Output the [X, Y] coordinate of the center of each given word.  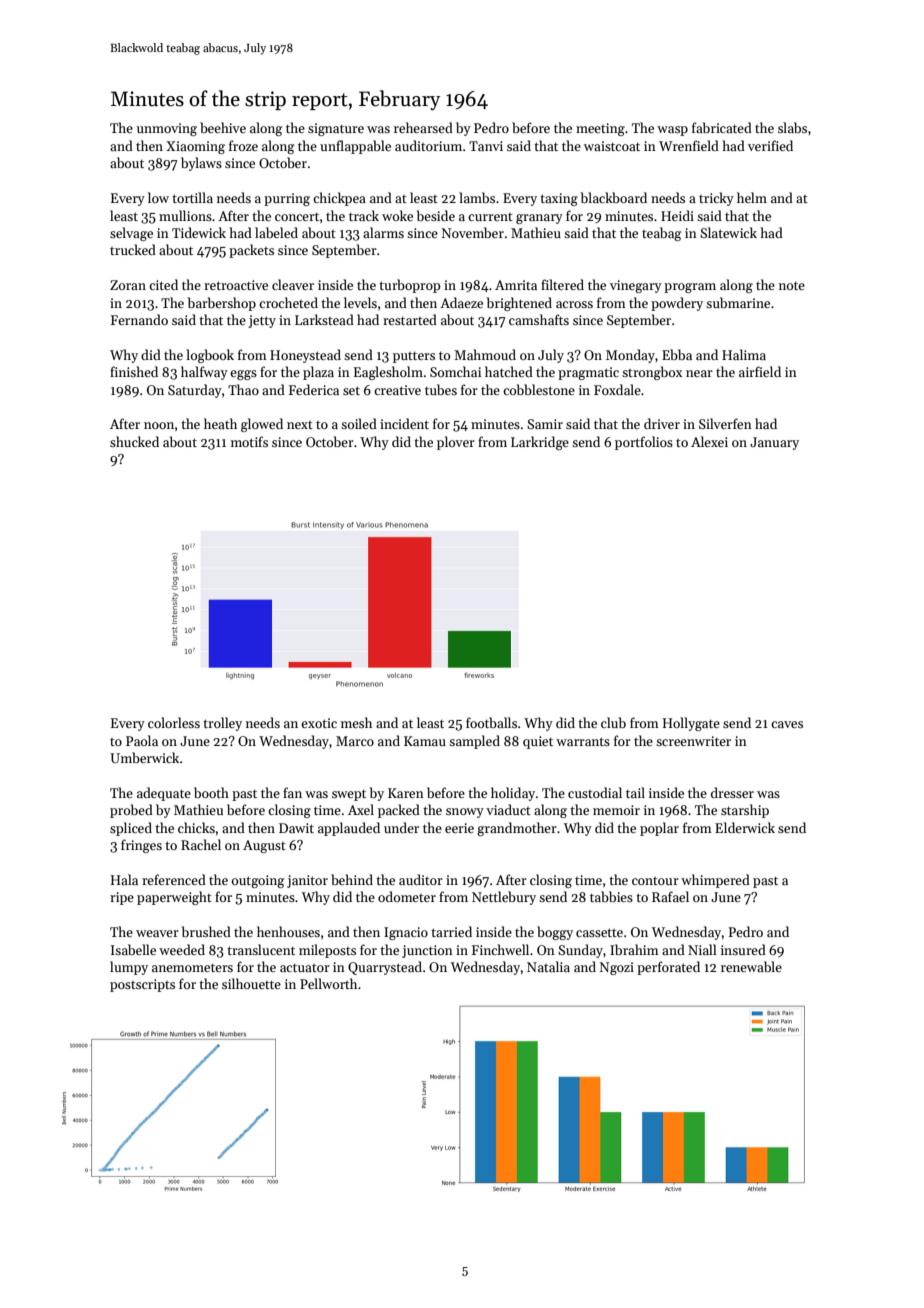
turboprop [409, 286]
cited [163, 284]
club [613, 722]
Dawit [296, 828]
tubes [441, 389]
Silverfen [725, 423]
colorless [174, 722]
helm [752, 197]
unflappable [355, 147]
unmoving [167, 129]
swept [349, 795]
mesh [356, 722]
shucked [134, 441]
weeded [182, 949]
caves [787, 724]
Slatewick [728, 232]
